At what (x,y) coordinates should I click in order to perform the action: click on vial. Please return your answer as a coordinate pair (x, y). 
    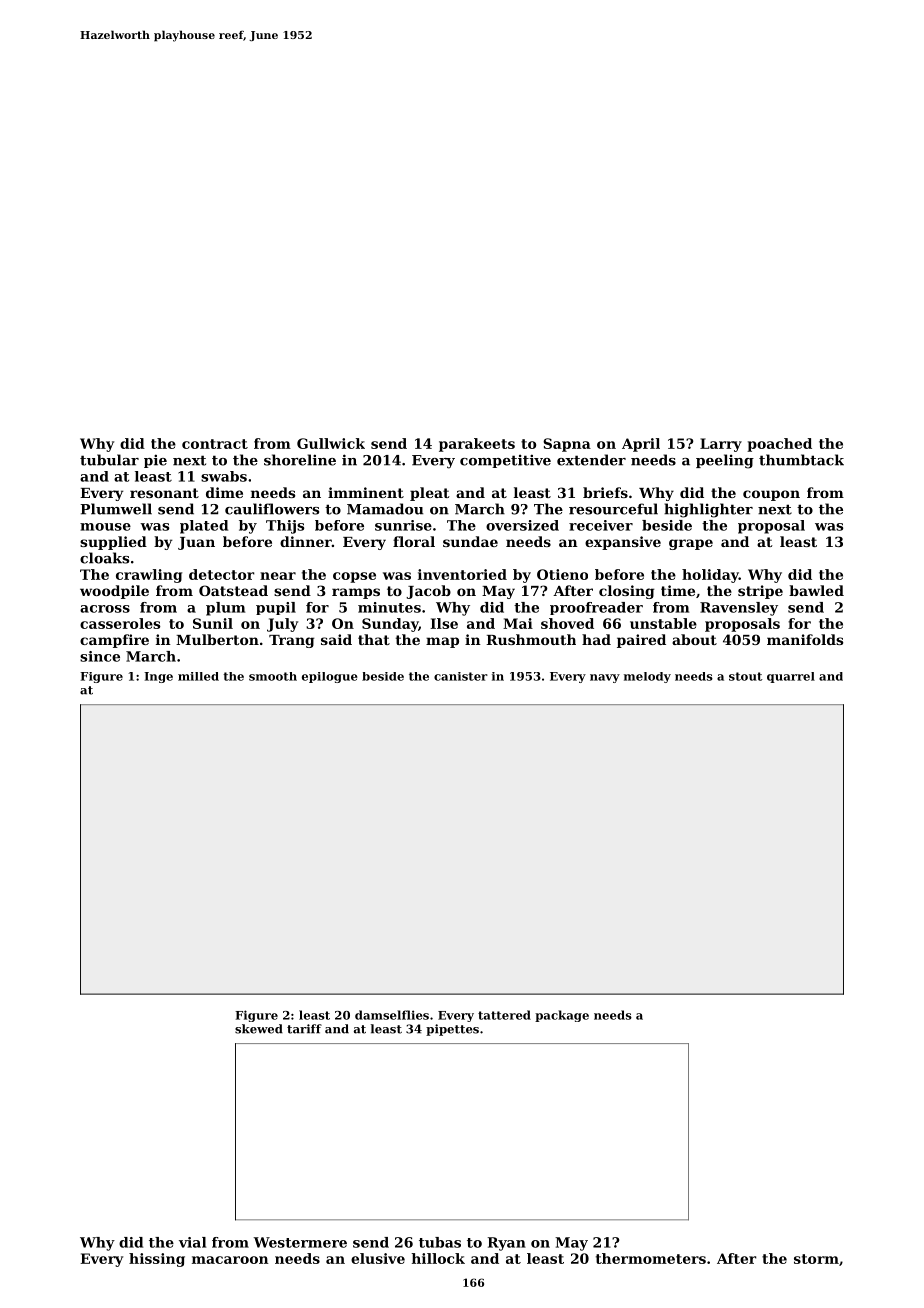
    Looking at the image, I should click on (192, 1242).
